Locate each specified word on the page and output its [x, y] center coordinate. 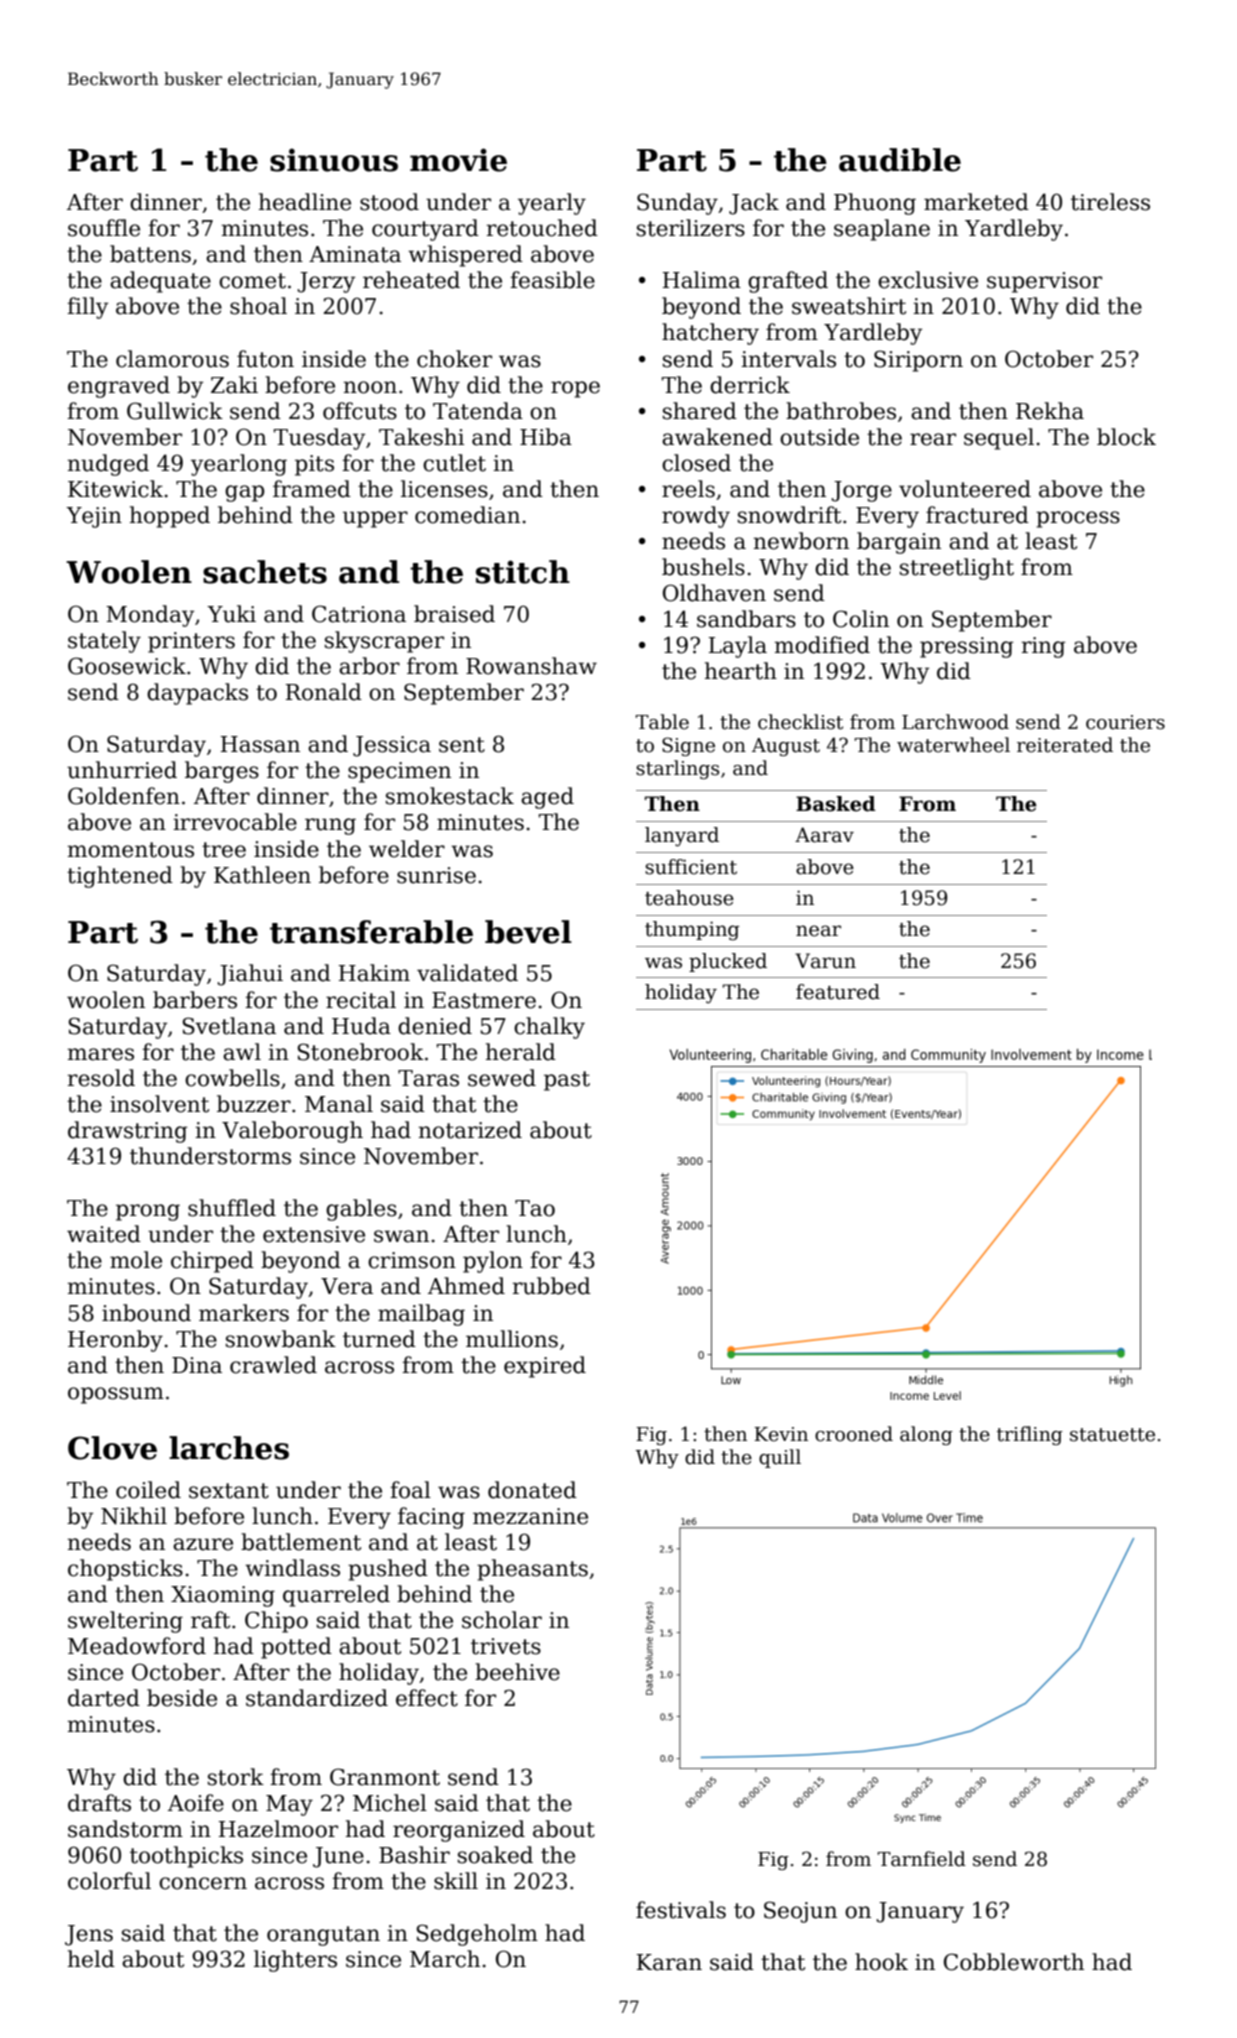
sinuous [334, 160]
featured [838, 992]
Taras [428, 1078]
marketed [976, 202]
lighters [295, 1961]
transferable [371, 932]
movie [458, 160]
